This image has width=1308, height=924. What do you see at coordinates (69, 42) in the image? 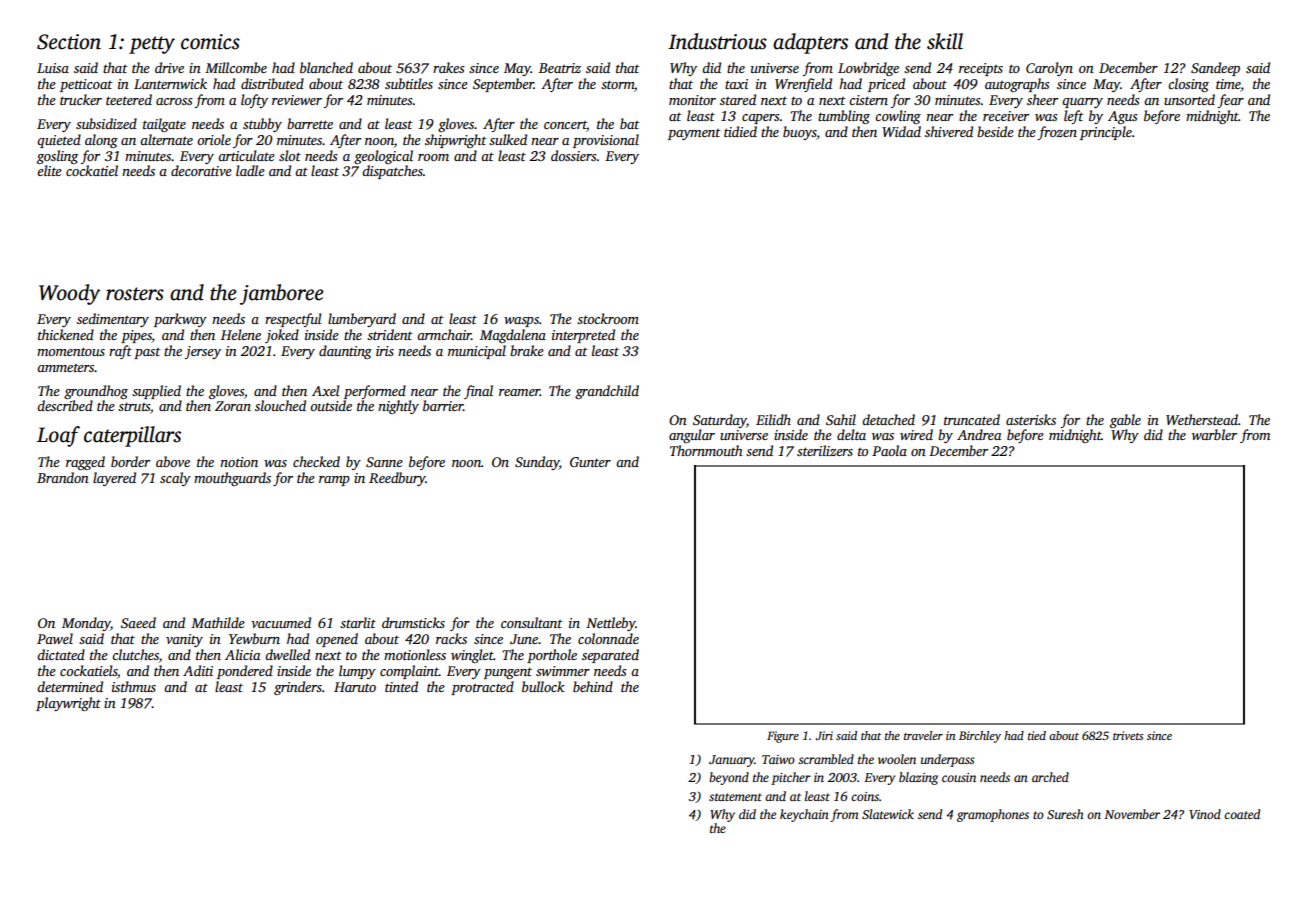
I see `Section` at bounding box center [69, 42].
